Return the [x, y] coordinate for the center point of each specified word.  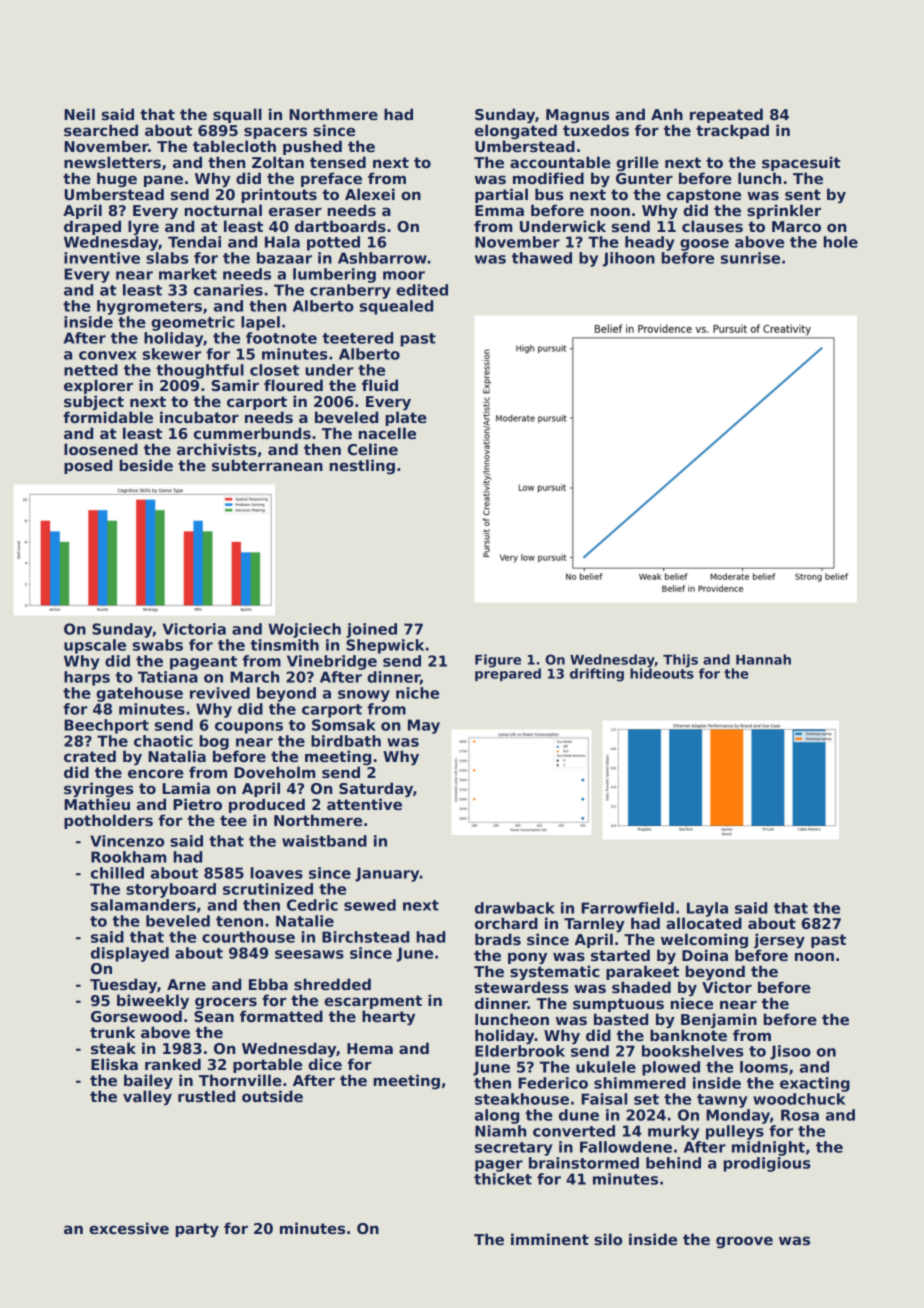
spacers [275, 133]
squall [237, 115]
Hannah [763, 659]
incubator [199, 417]
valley [147, 1097]
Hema [370, 1048]
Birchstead [365, 937]
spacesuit [801, 163]
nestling [362, 466]
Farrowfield [627, 908]
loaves [277, 873]
